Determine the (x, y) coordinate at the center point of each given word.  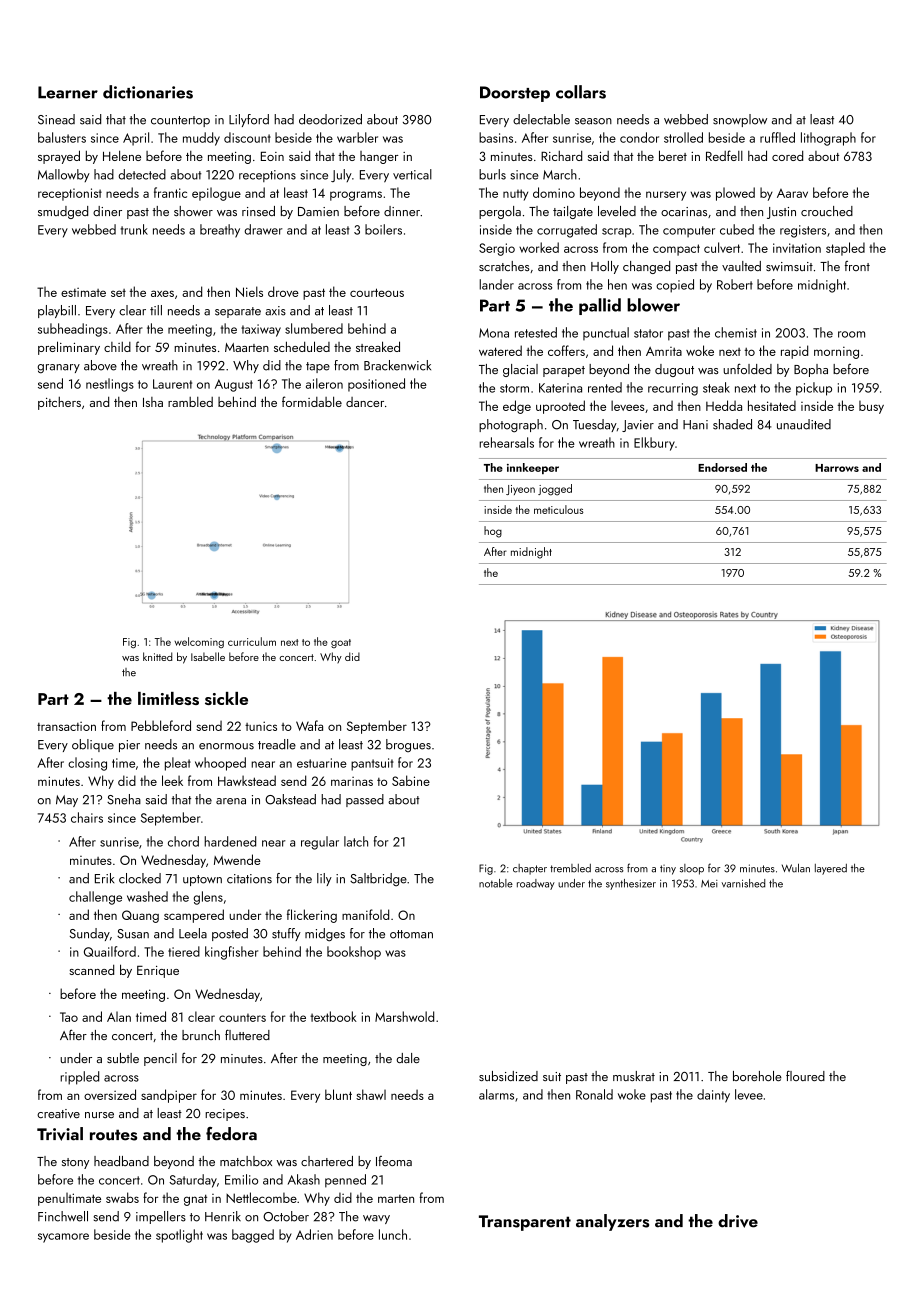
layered (831, 869)
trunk (134, 229)
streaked (378, 346)
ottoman (411, 934)
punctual (606, 333)
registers (803, 231)
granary (58, 369)
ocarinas (684, 211)
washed (147, 896)
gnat (195, 1200)
